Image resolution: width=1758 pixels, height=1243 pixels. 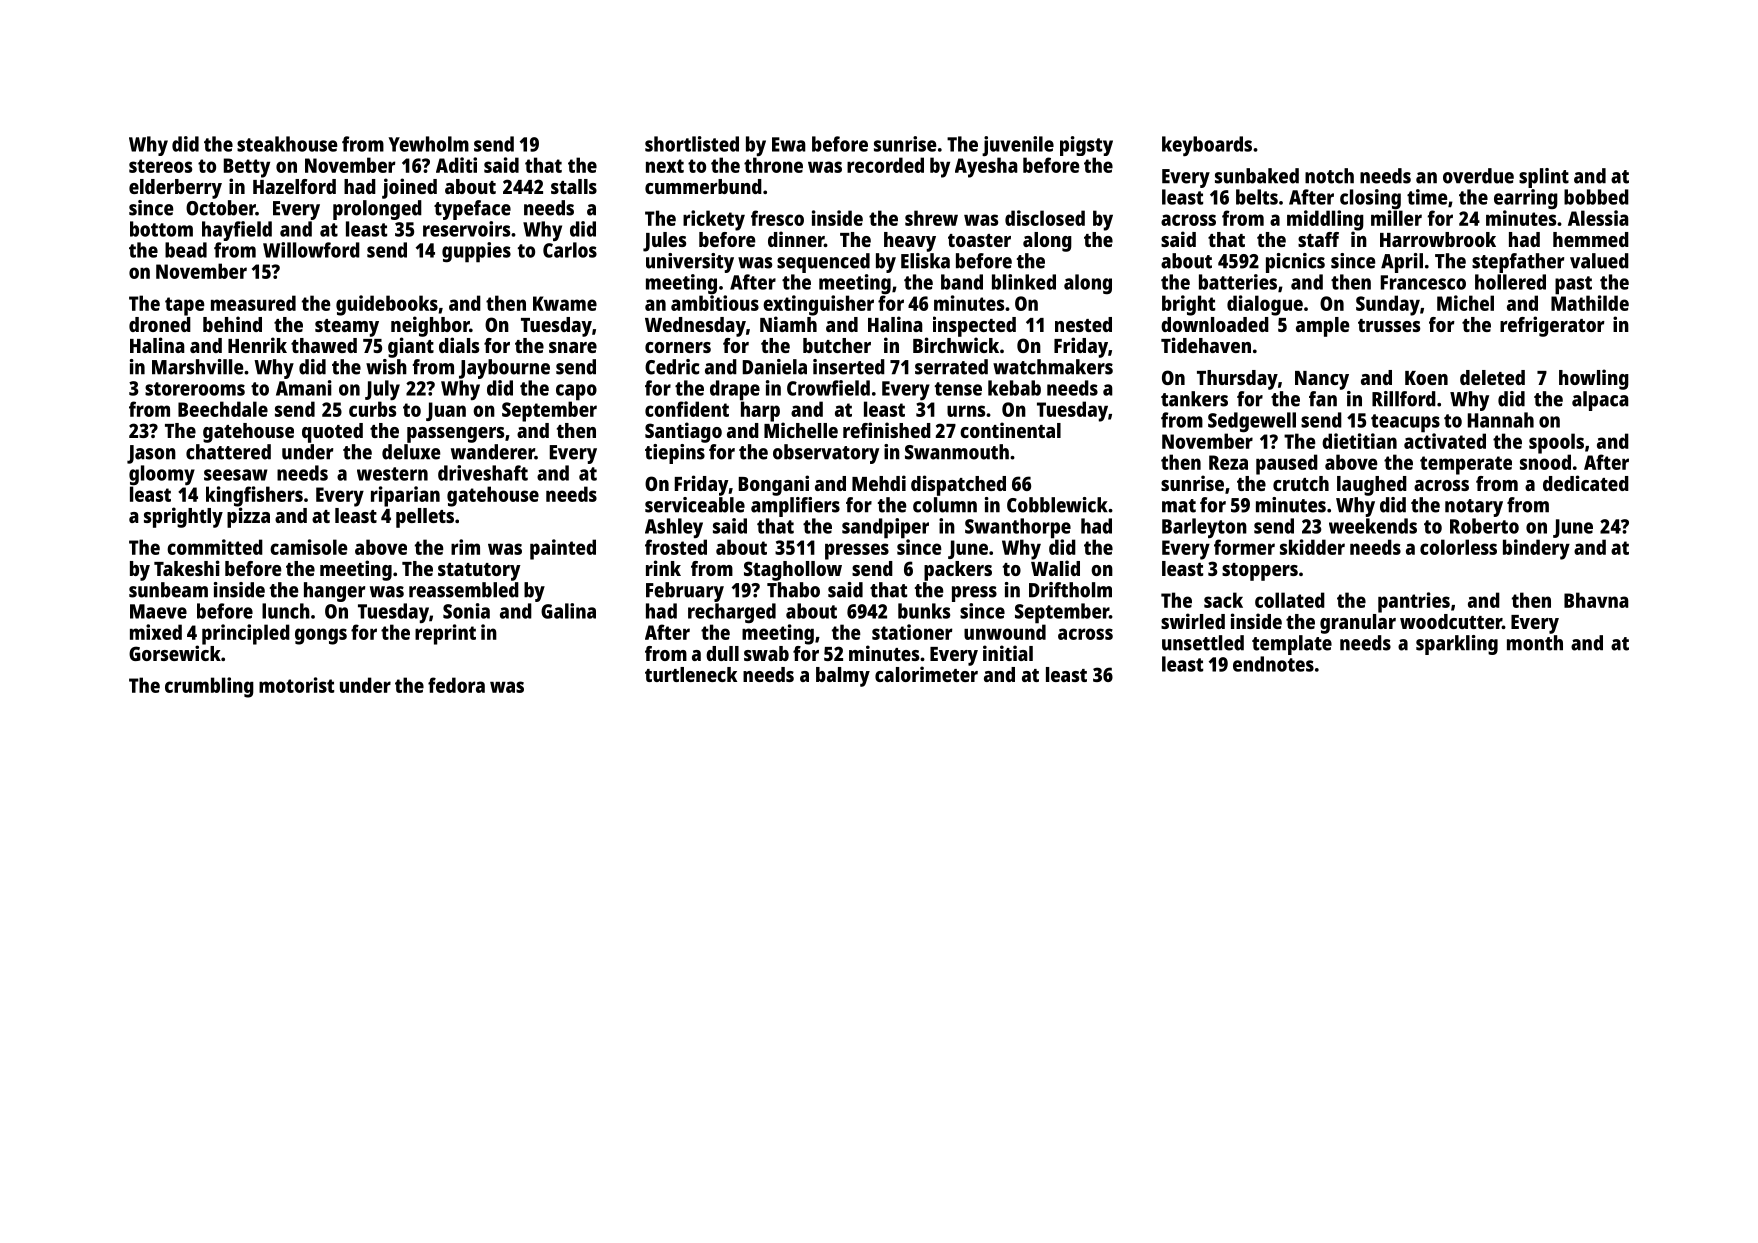 What do you see at coordinates (958, 571) in the screenshot?
I see `packers` at bounding box center [958, 571].
